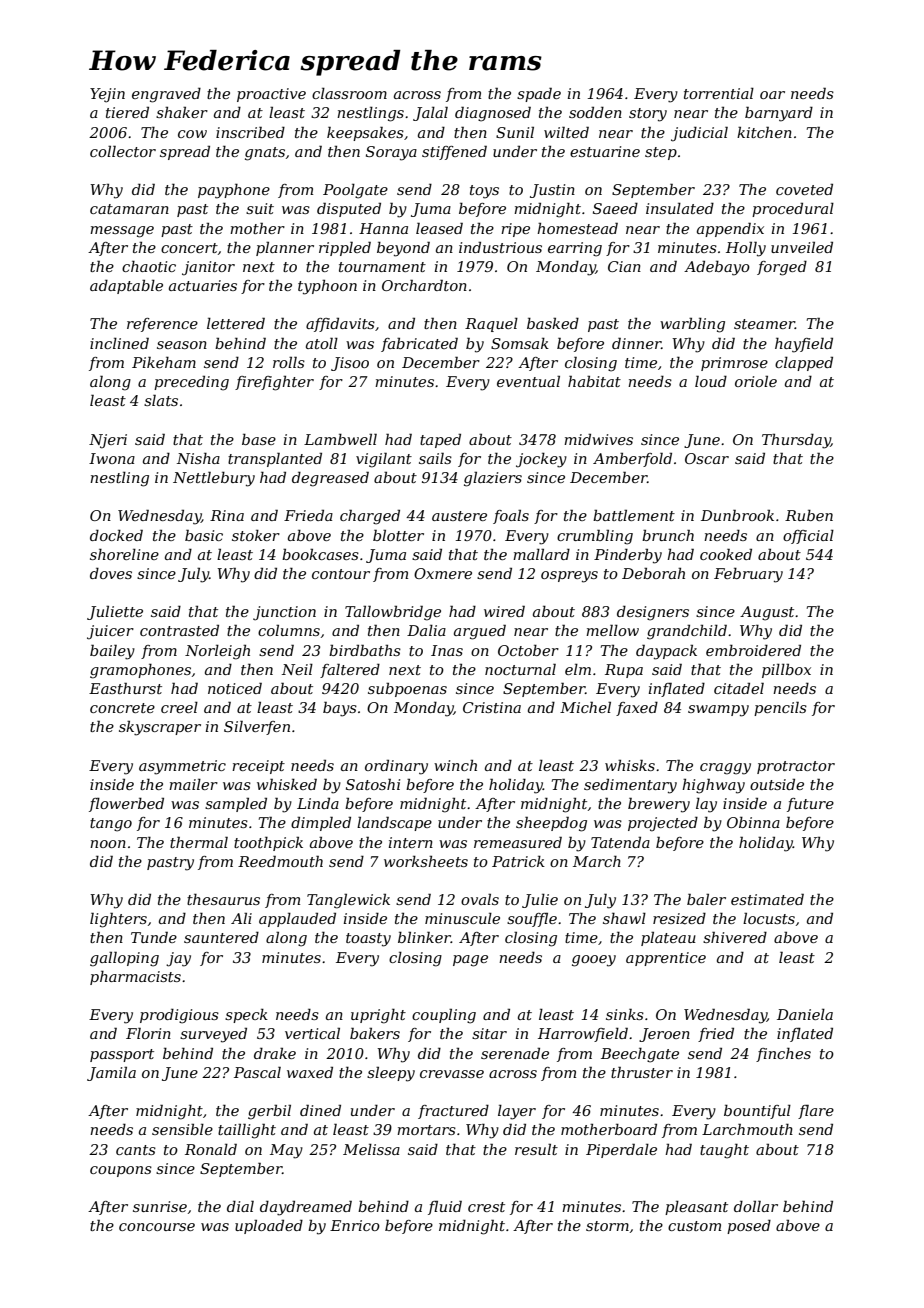 The width and height of the screenshot is (924, 1308). I want to click on kitchen, so click(764, 132).
